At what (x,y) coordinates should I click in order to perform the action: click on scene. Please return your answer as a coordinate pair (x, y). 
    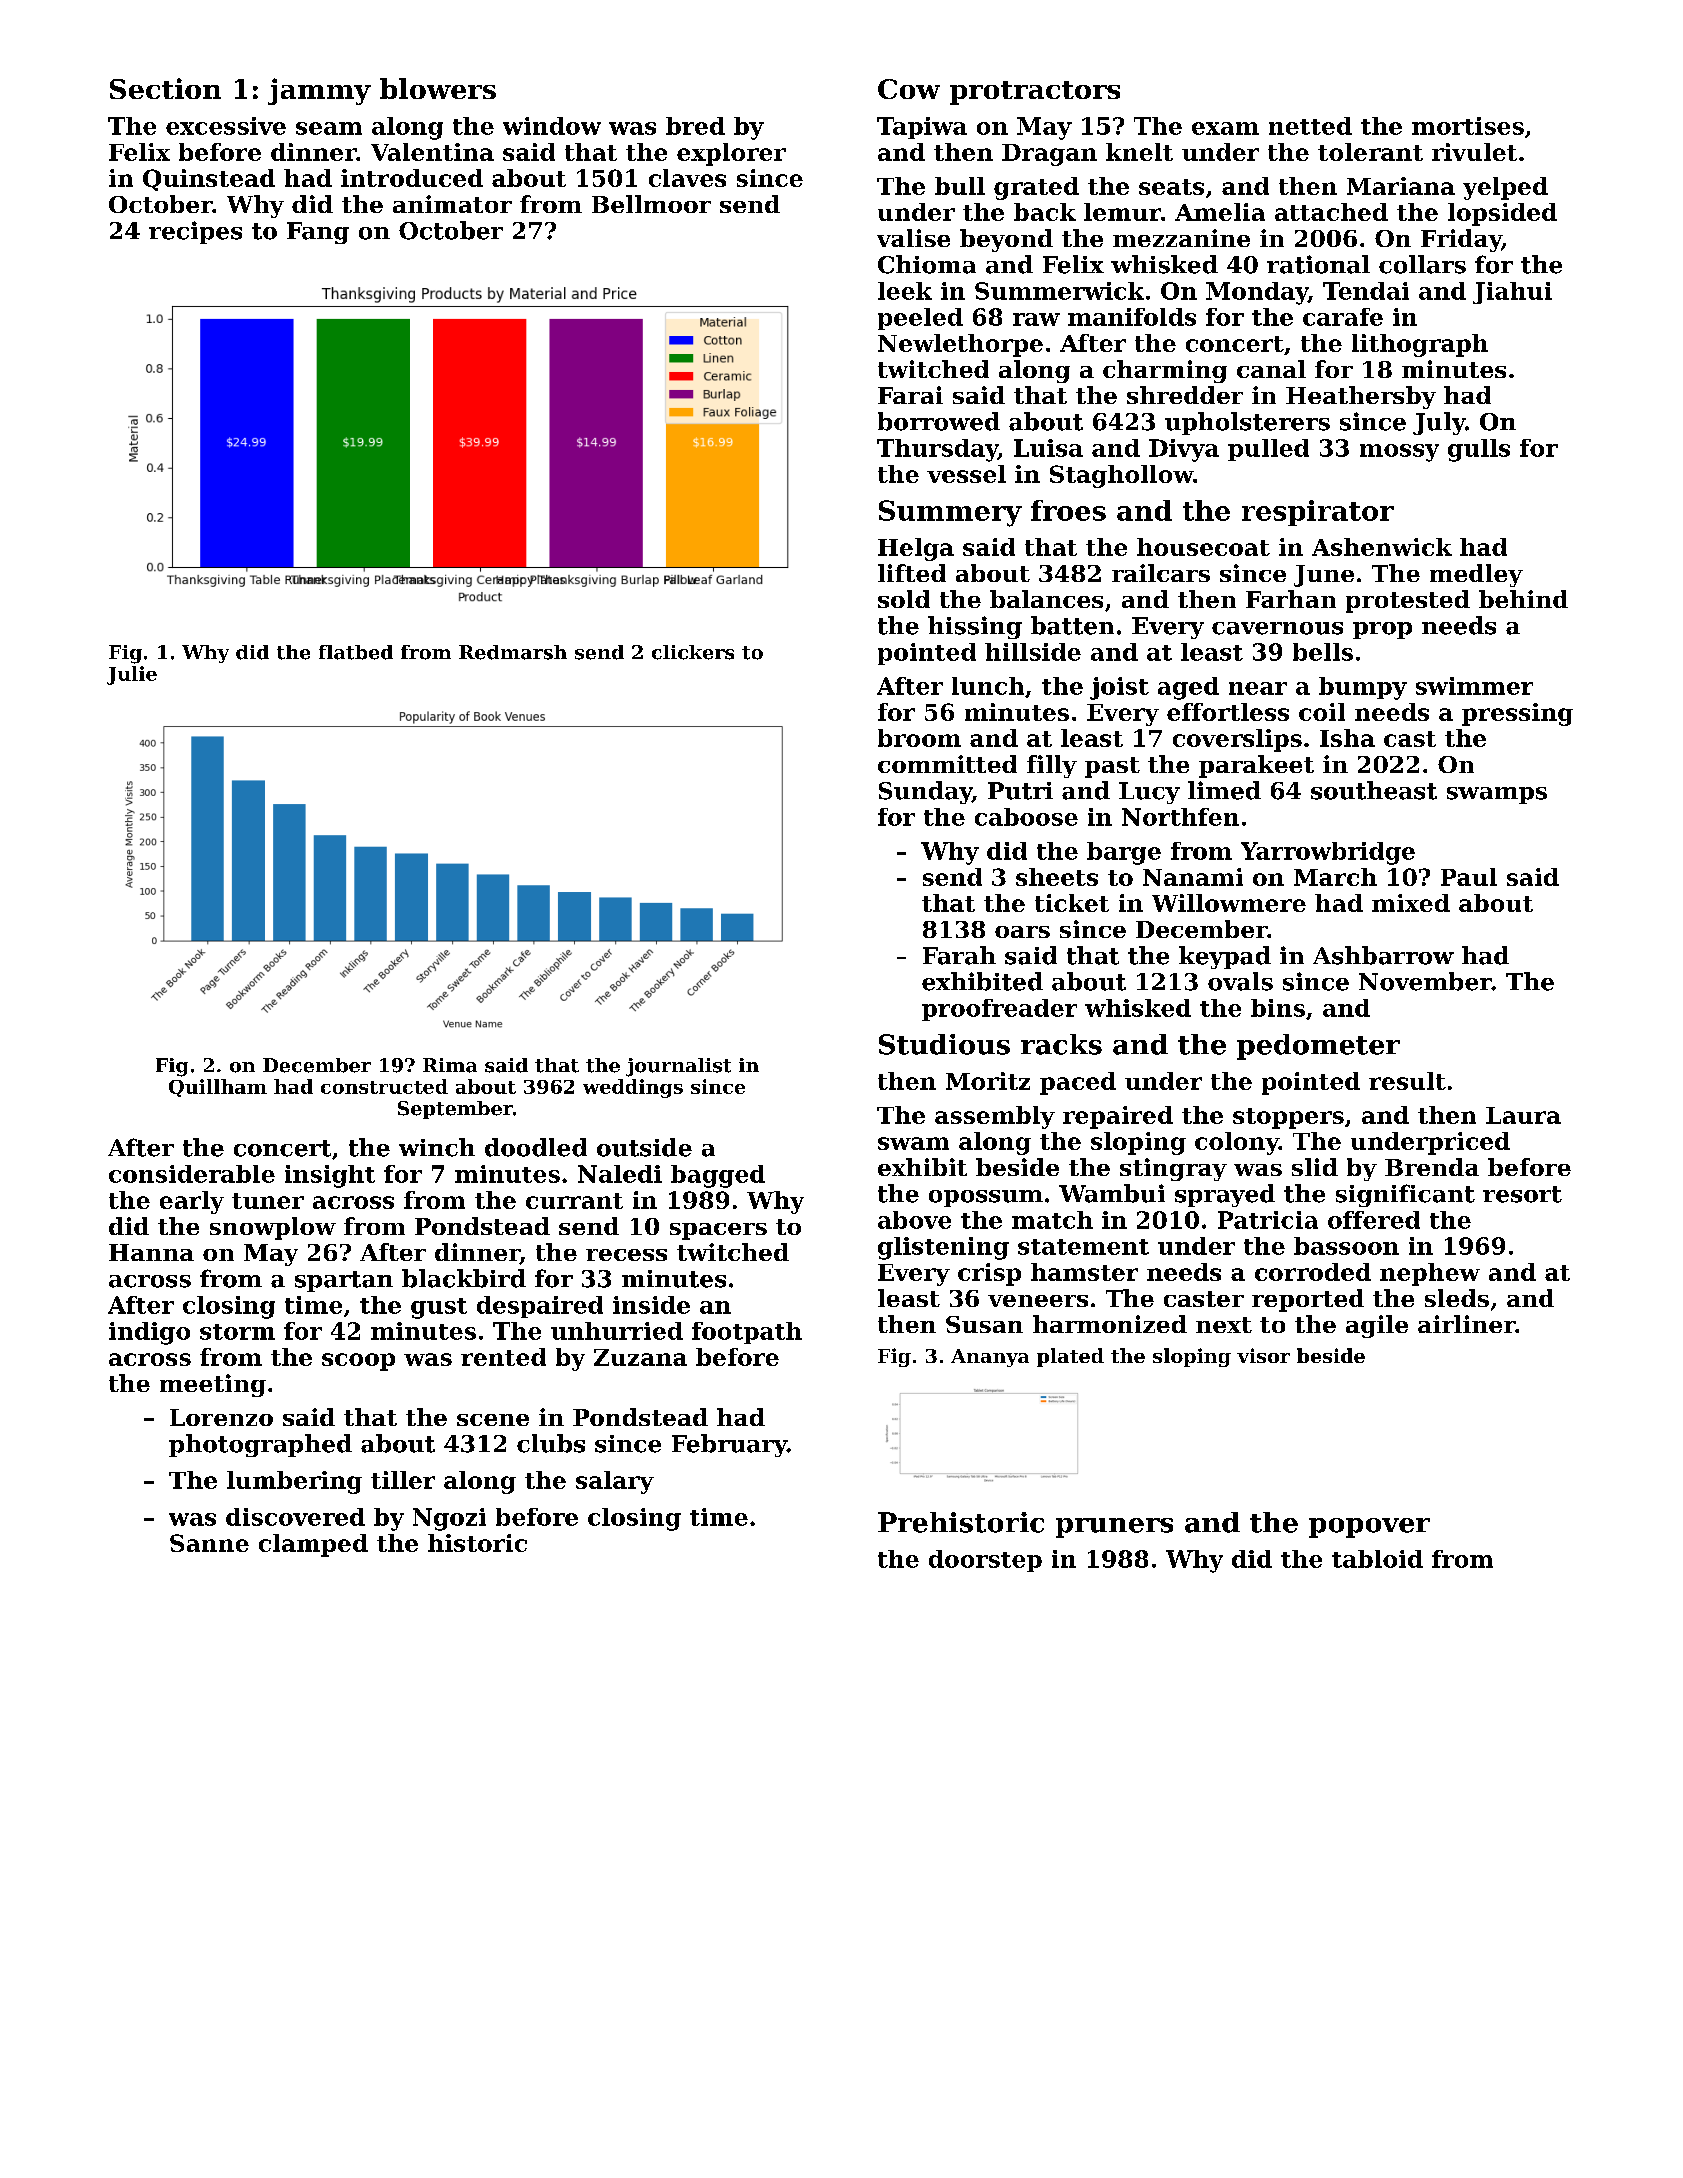
    Looking at the image, I should click on (493, 1420).
